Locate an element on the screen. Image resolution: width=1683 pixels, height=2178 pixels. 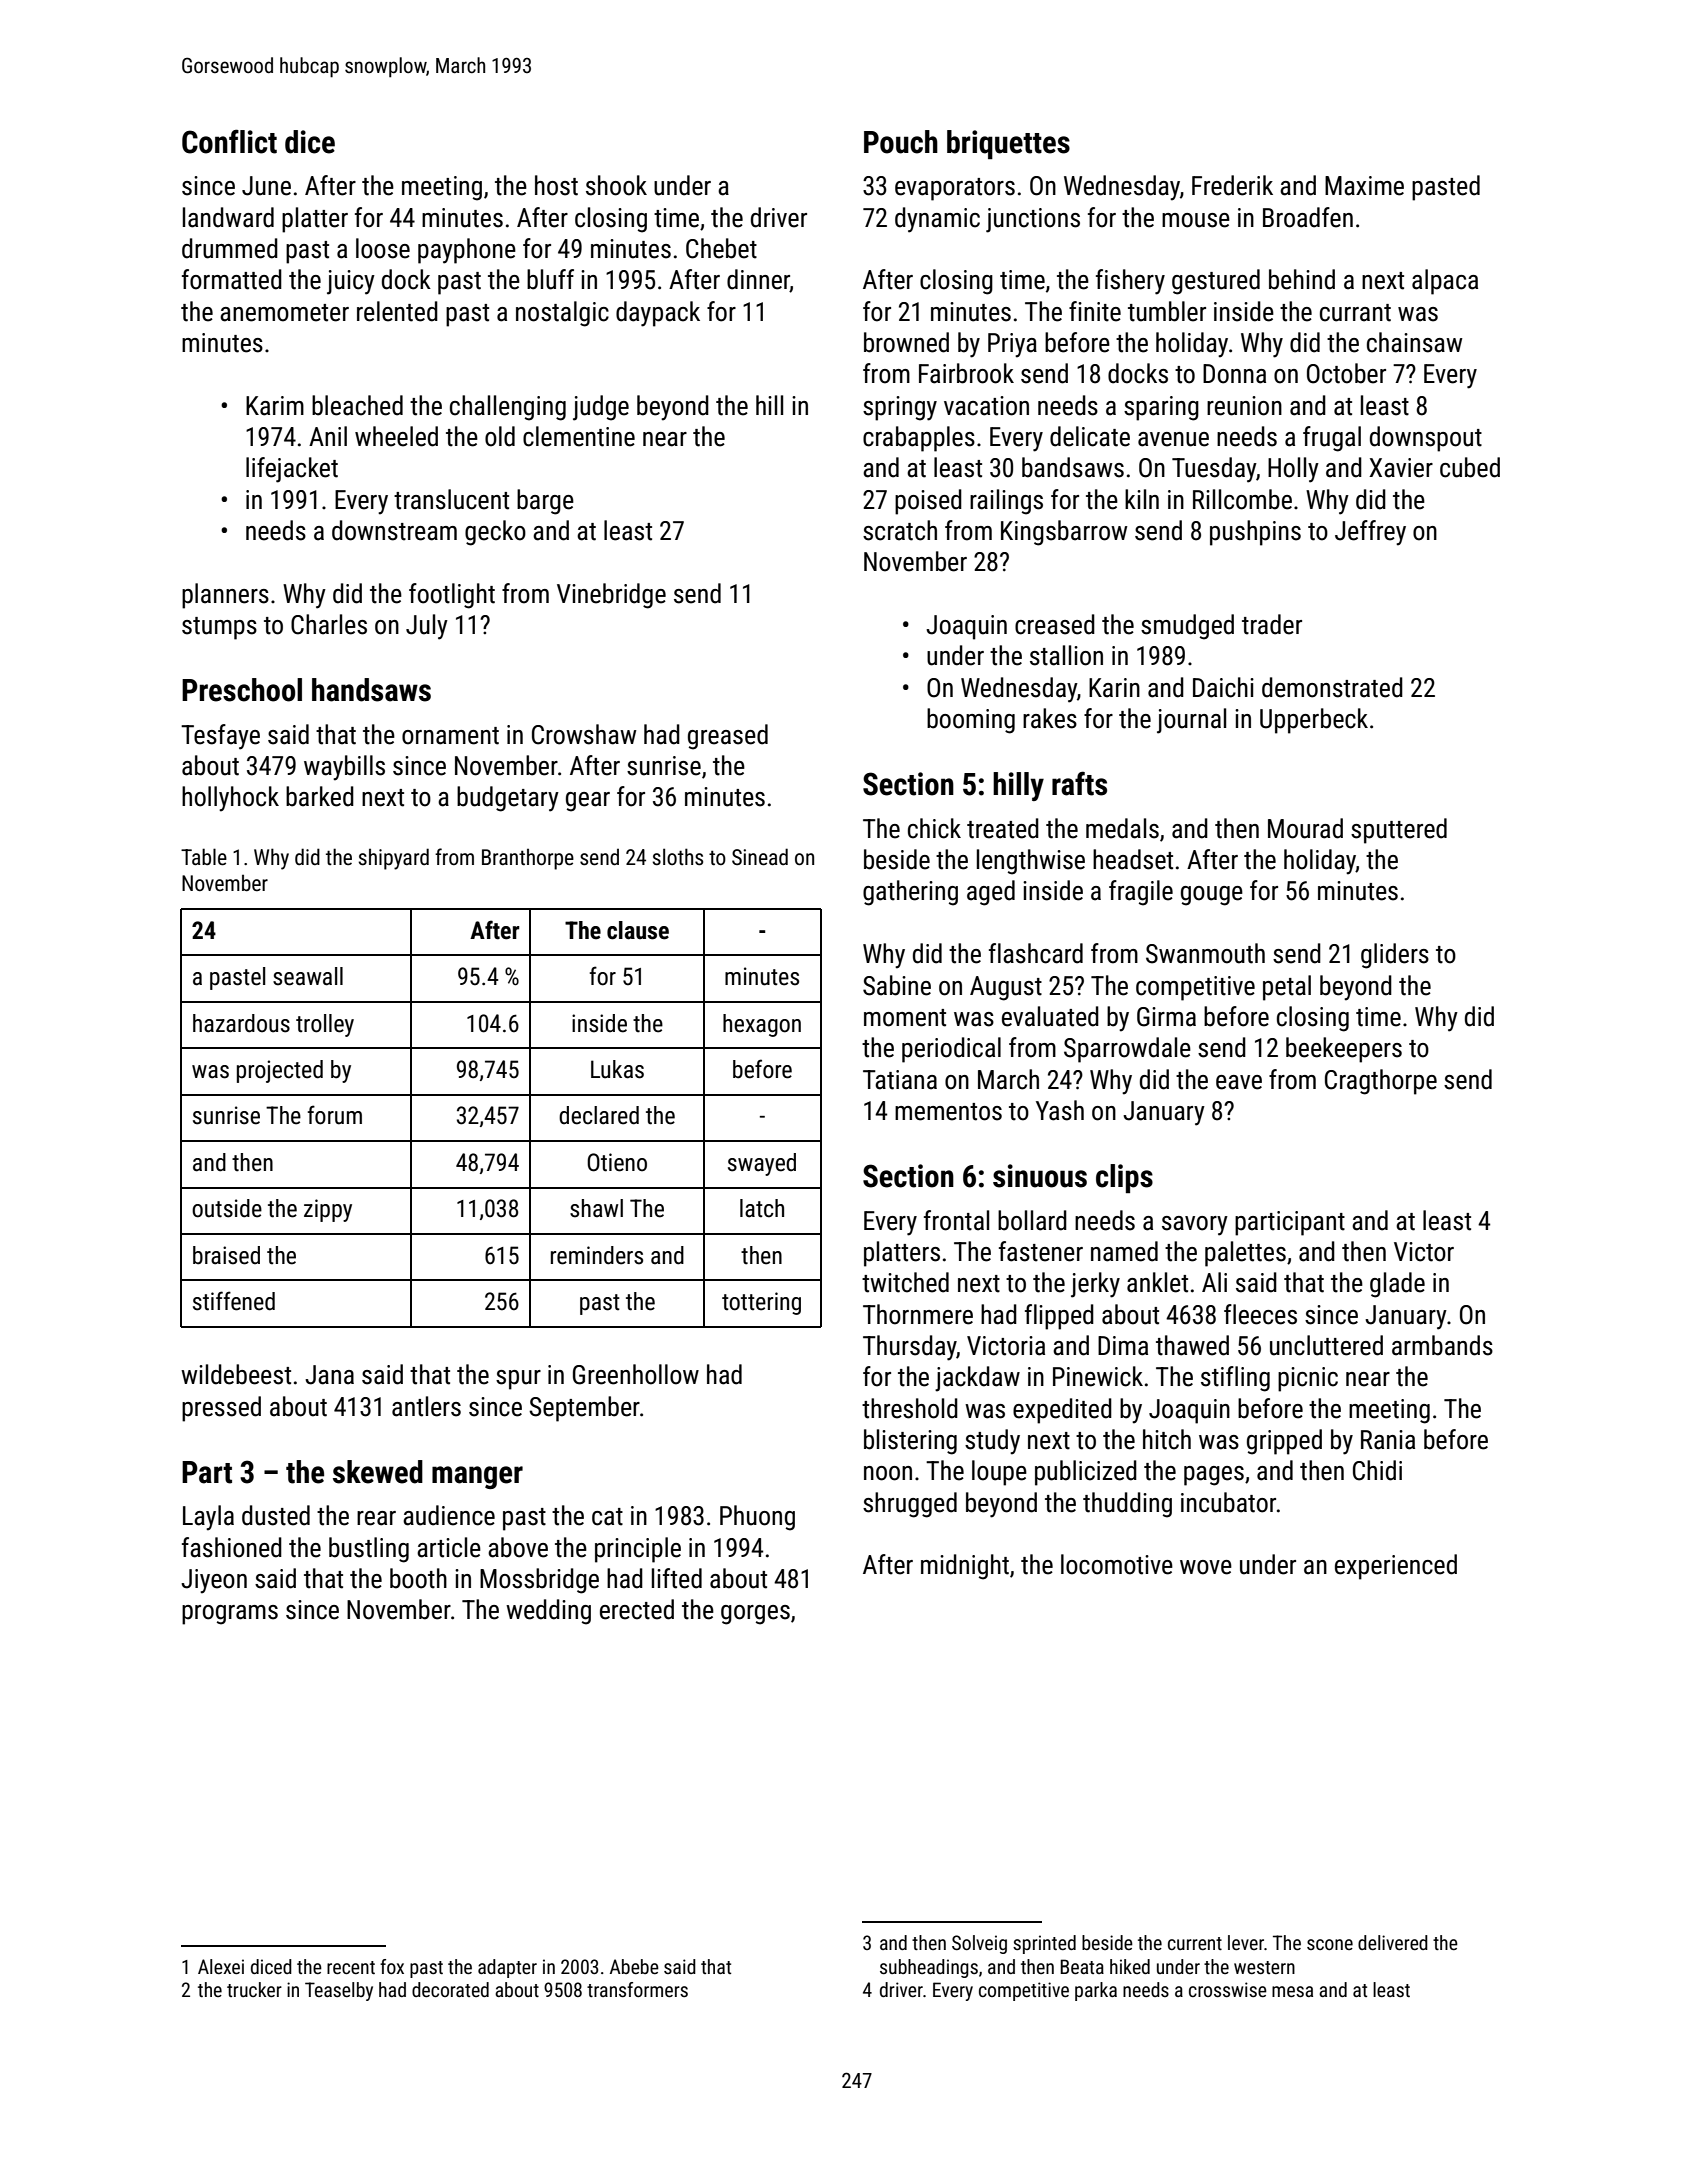
Cragthorpe is located at coordinates (1381, 1082).
